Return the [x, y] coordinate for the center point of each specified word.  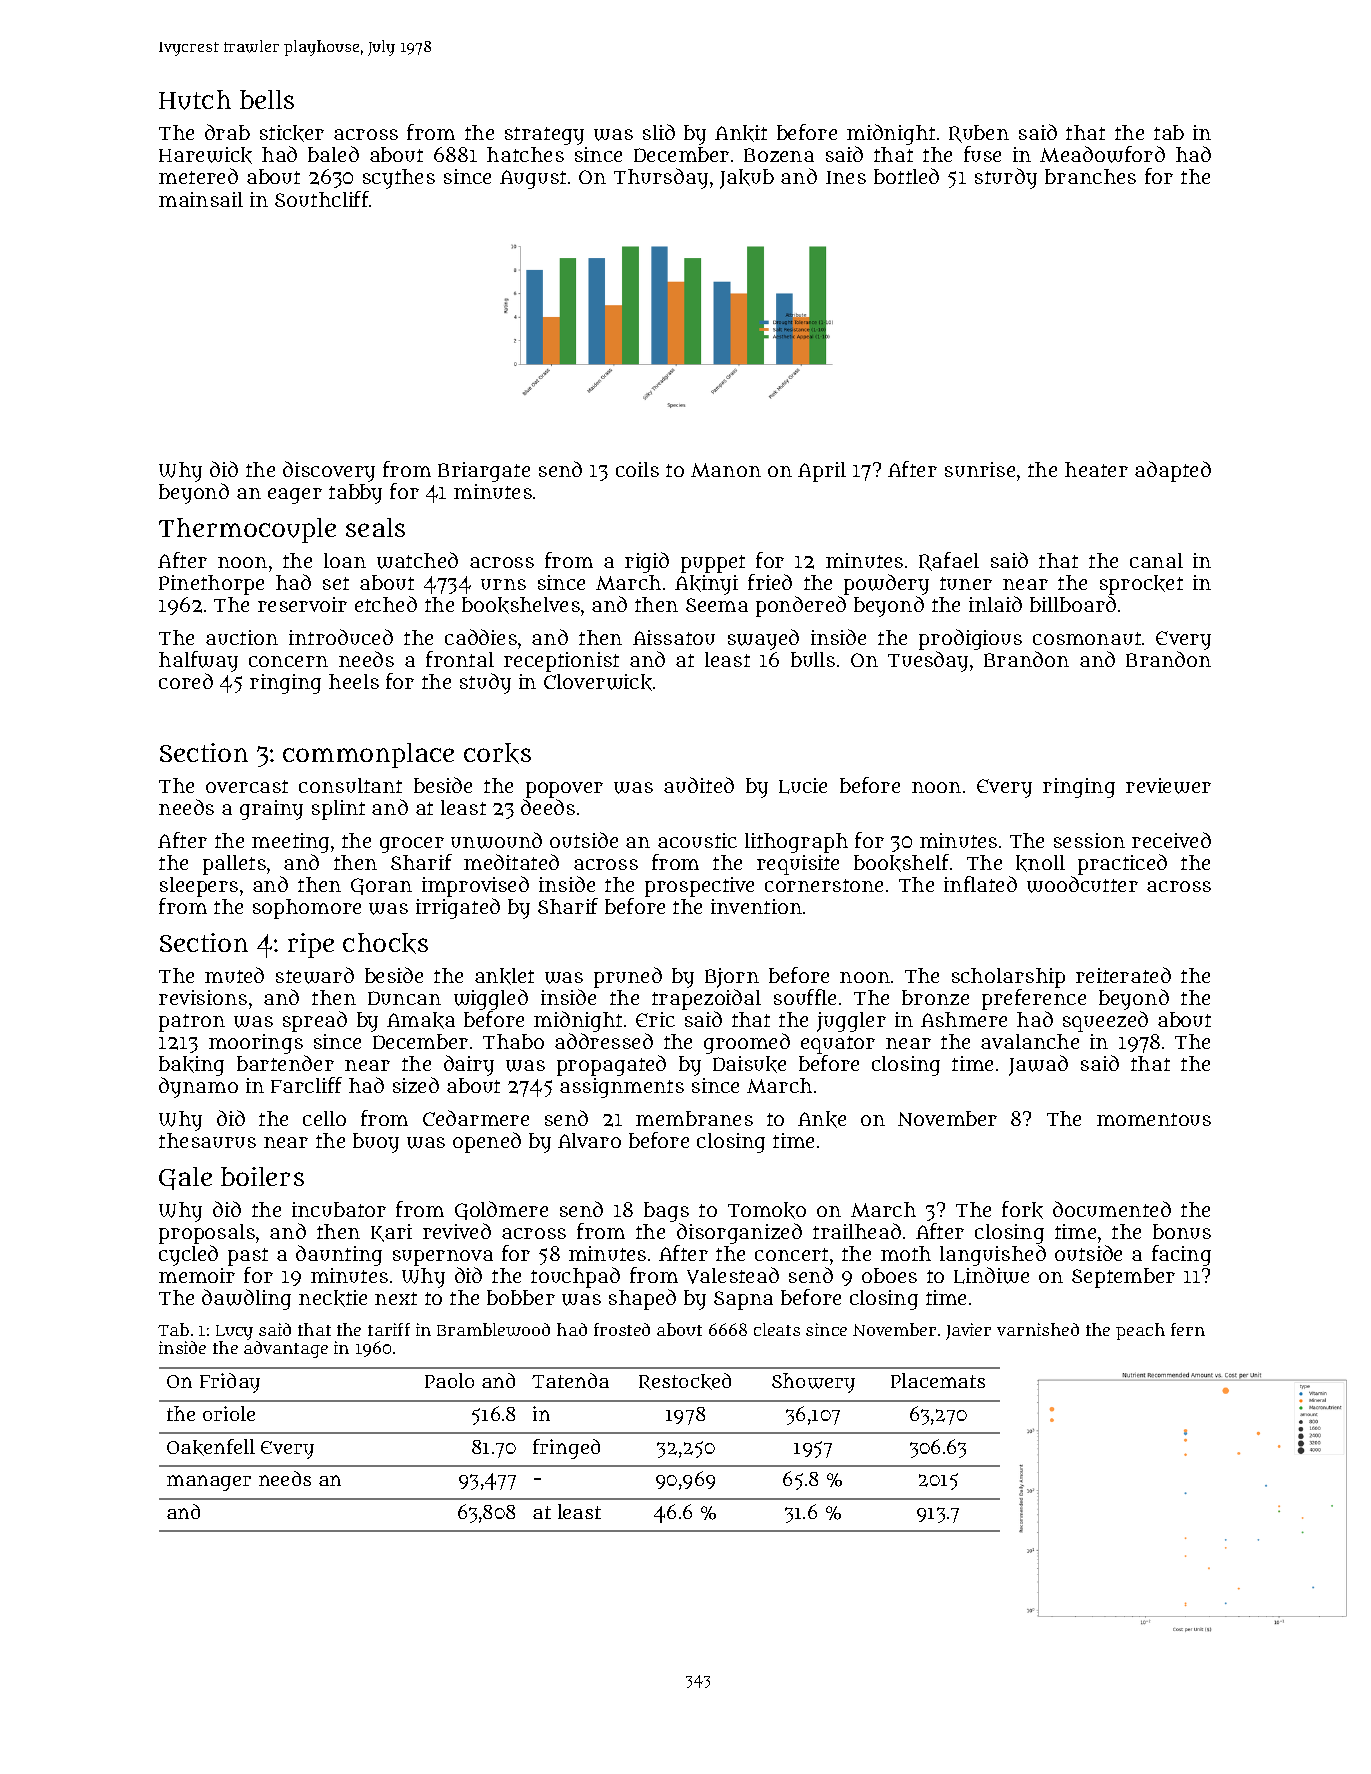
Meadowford [1102, 154]
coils [637, 469]
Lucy [234, 1332]
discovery [329, 471]
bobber [521, 1297]
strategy [544, 136]
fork [1022, 1210]
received [1171, 840]
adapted [1173, 471]
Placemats [938, 1380]
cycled [188, 1255]
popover [564, 790]
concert [791, 1254]
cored [186, 681]
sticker [292, 133]
